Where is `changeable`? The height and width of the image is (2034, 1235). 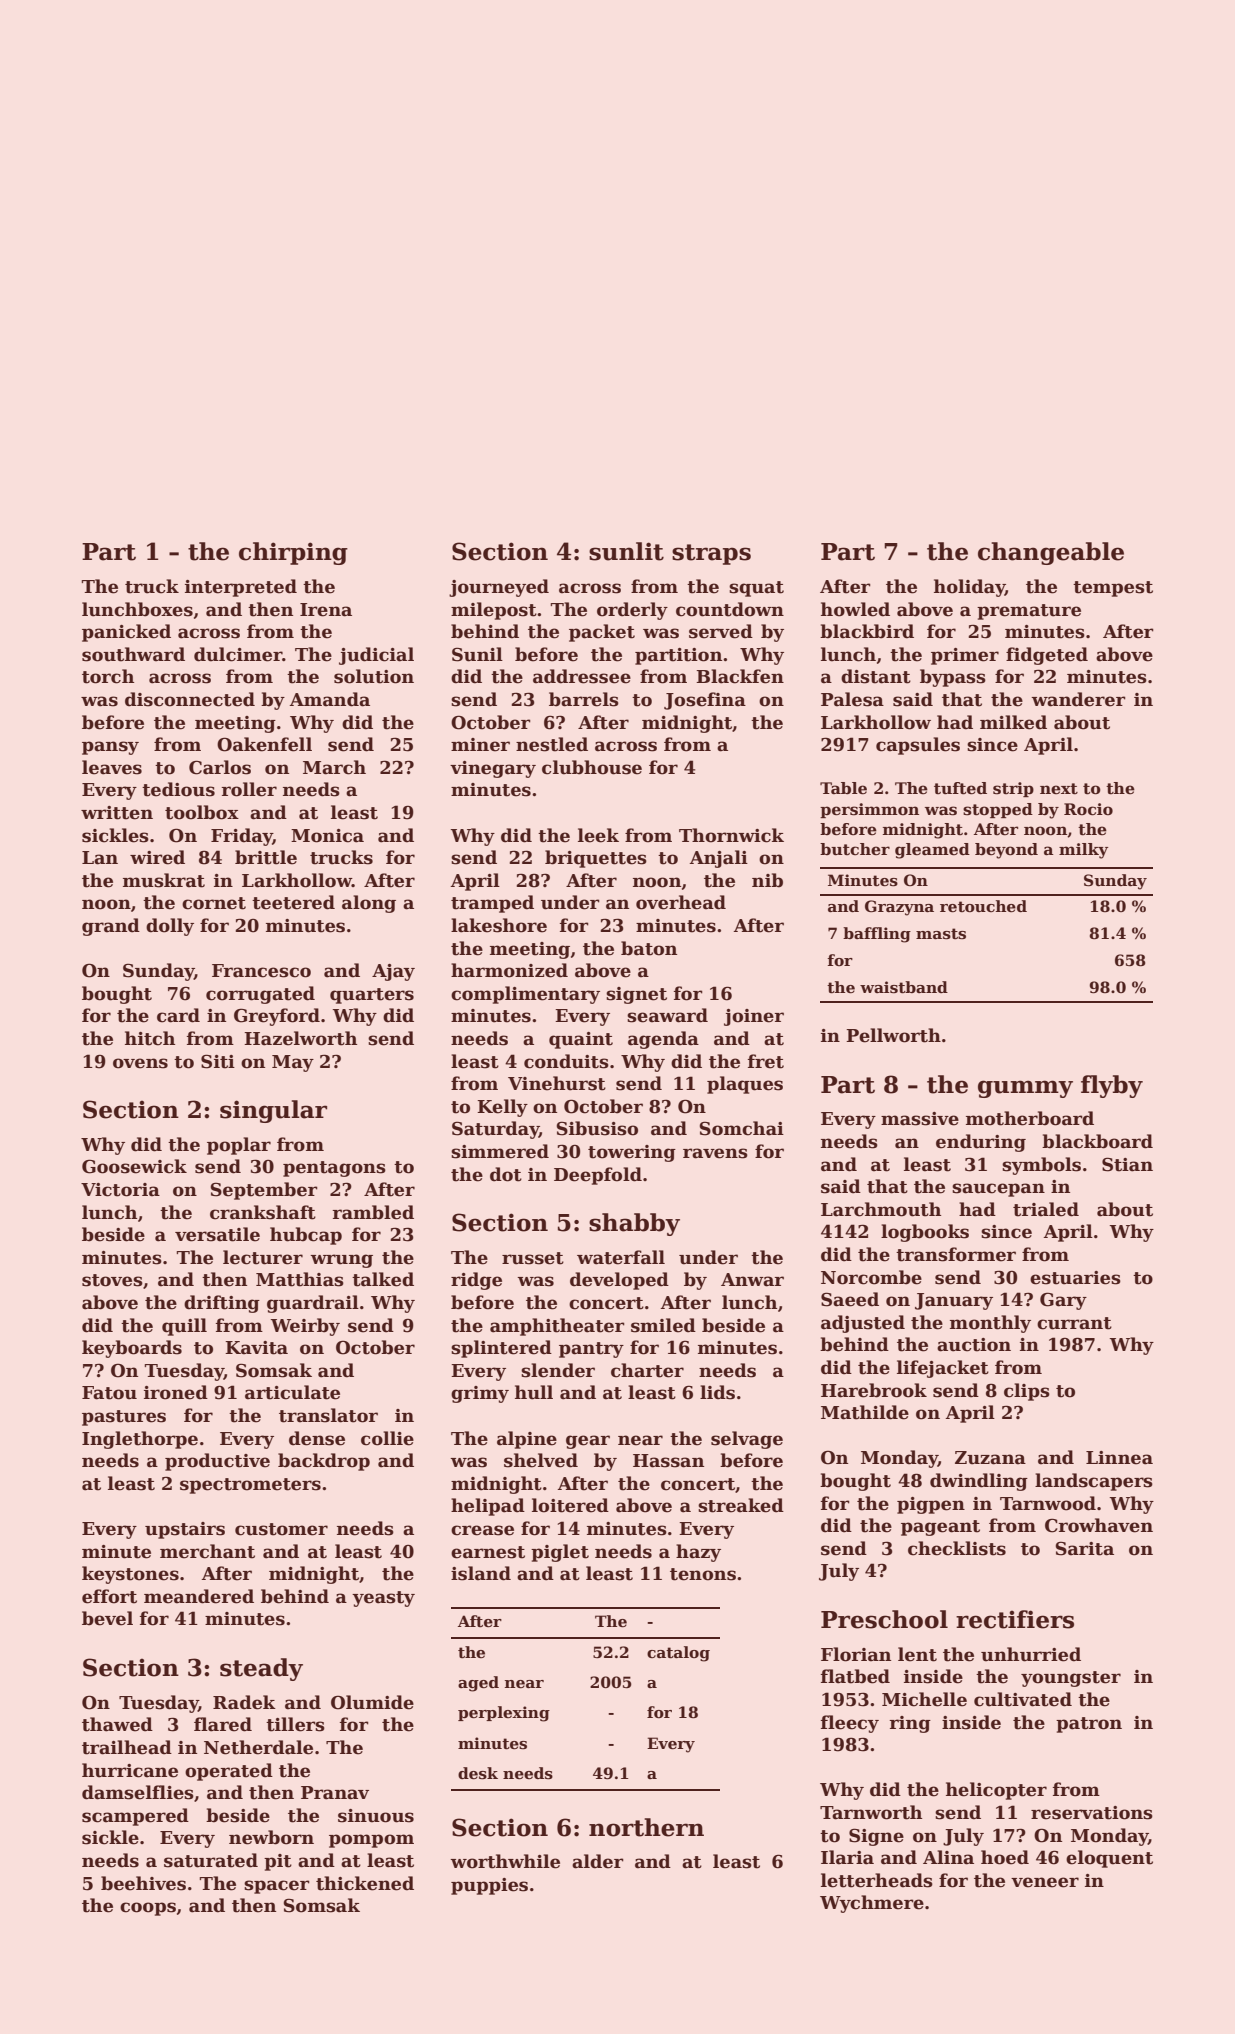 changeable is located at coordinates (1051, 553).
